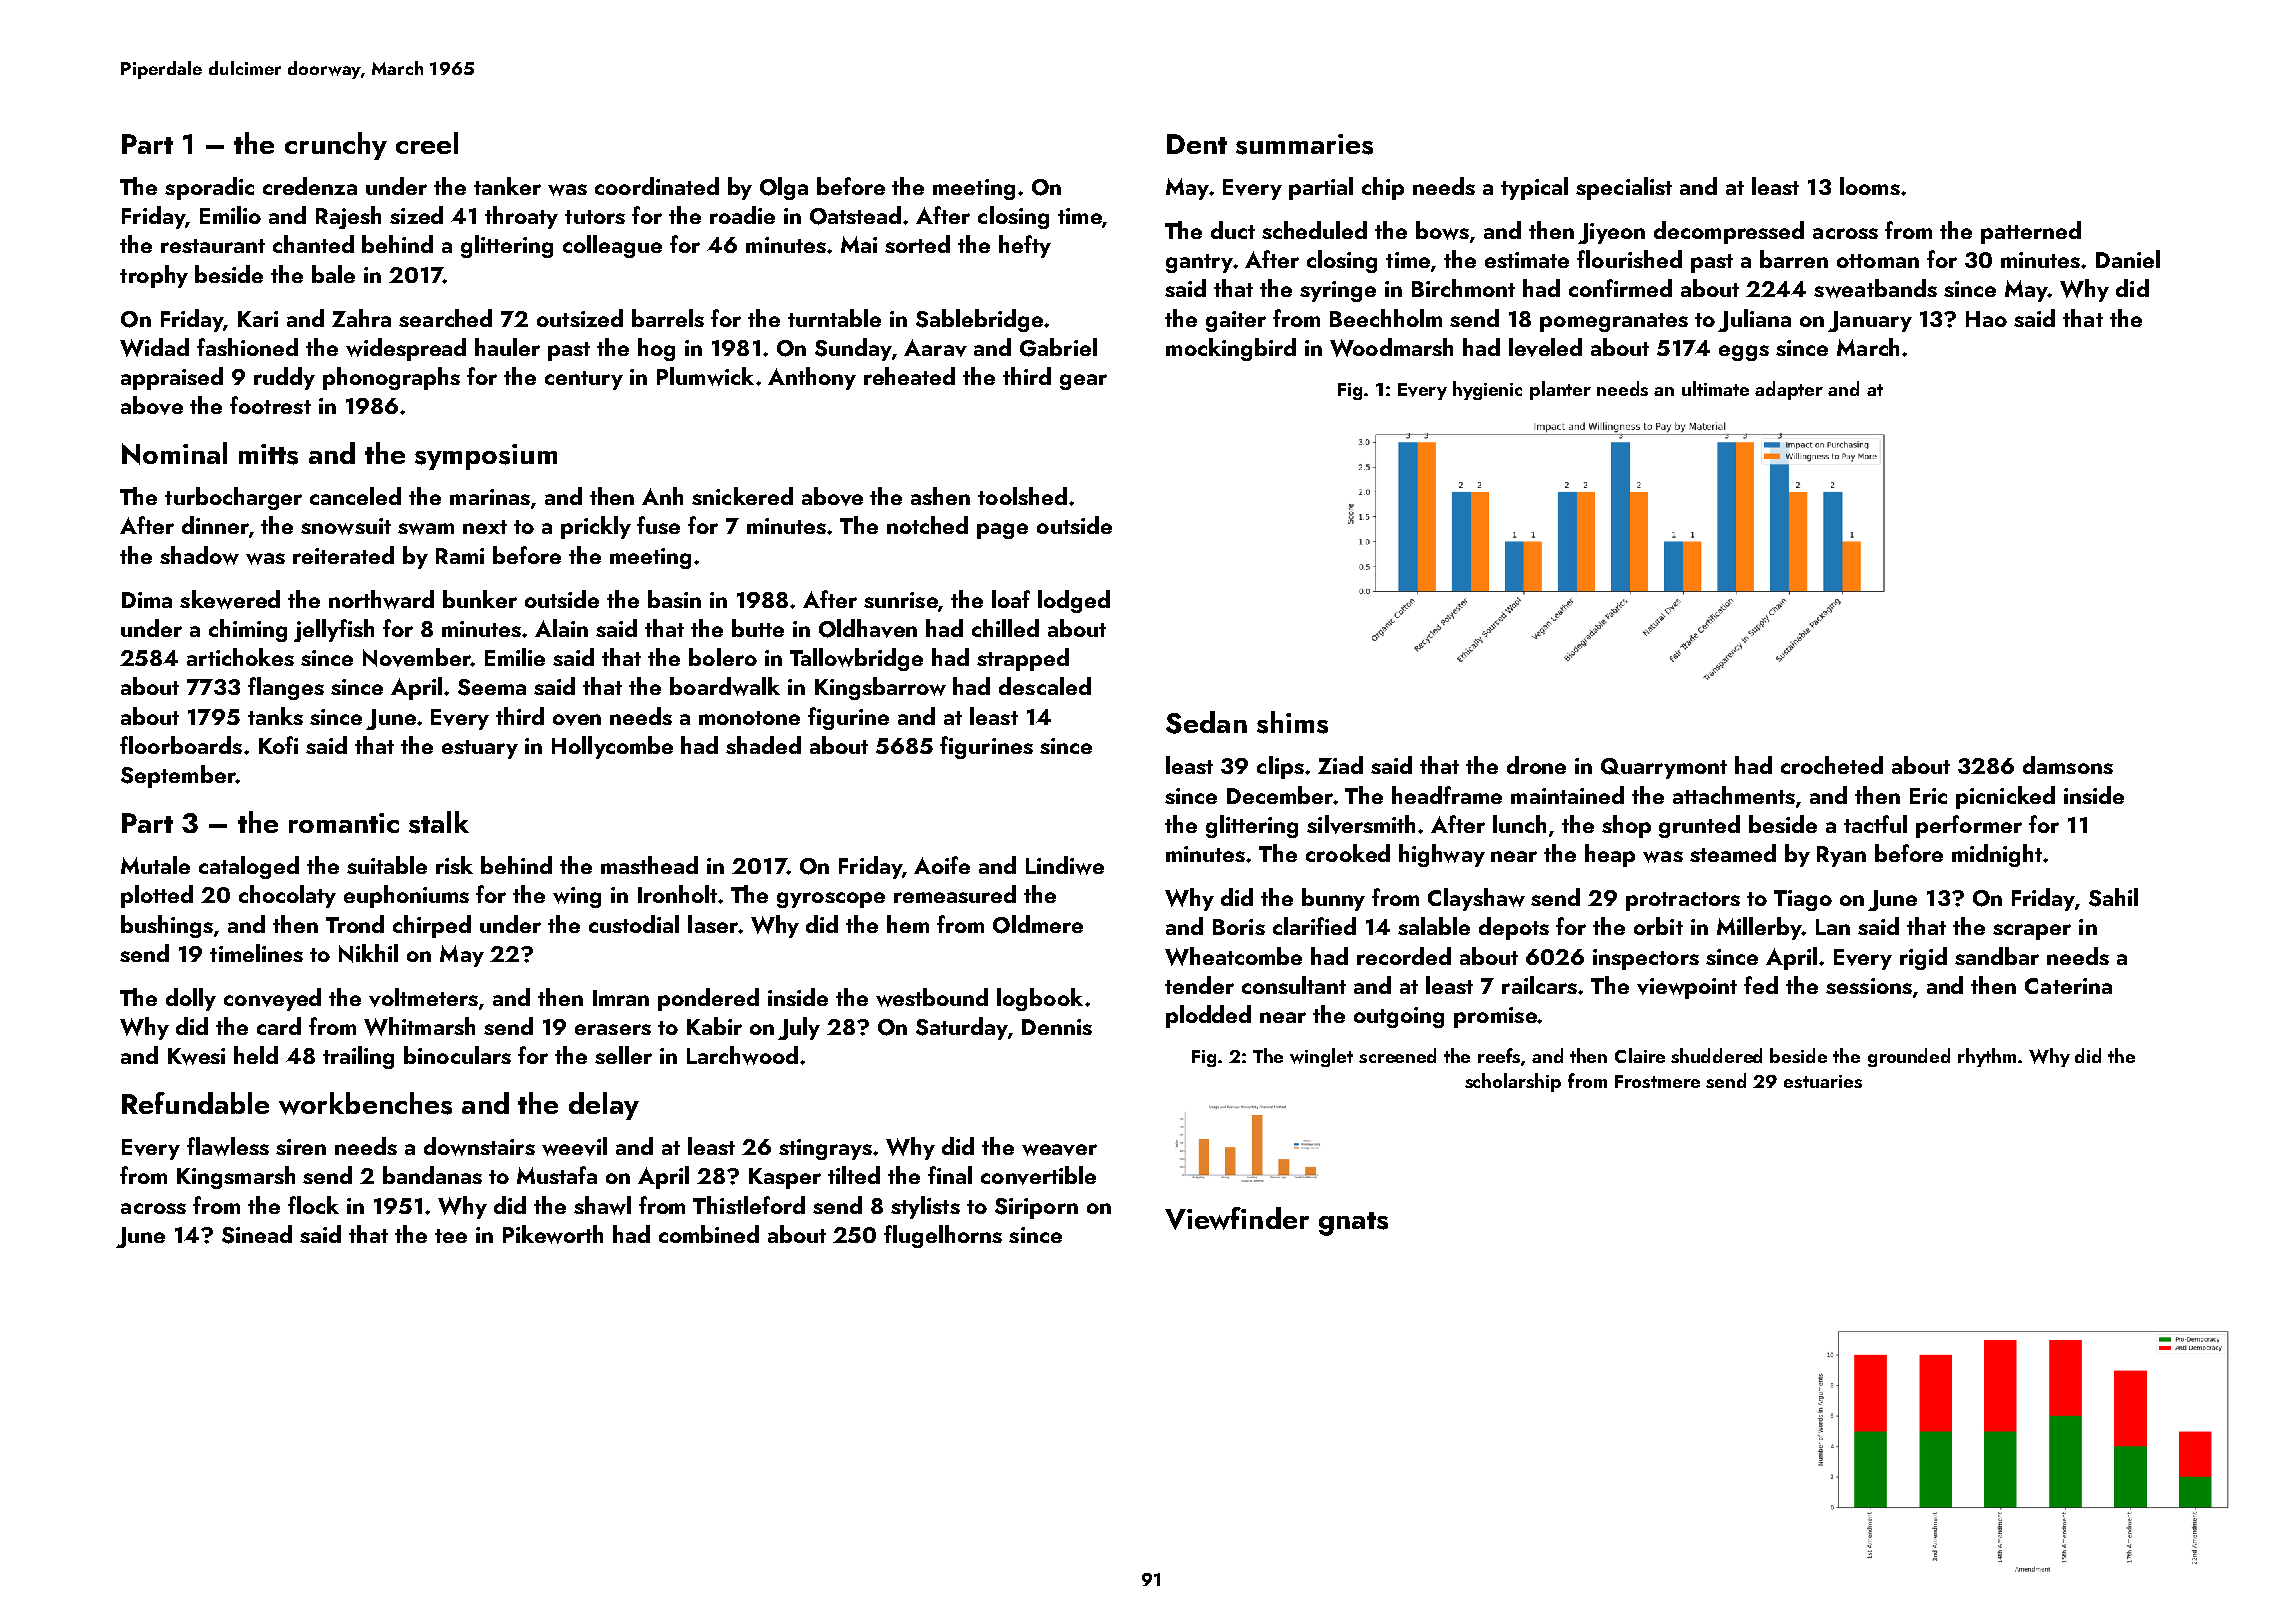  Describe the element at coordinates (1734, 795) in the screenshot. I see `attachments` at that location.
